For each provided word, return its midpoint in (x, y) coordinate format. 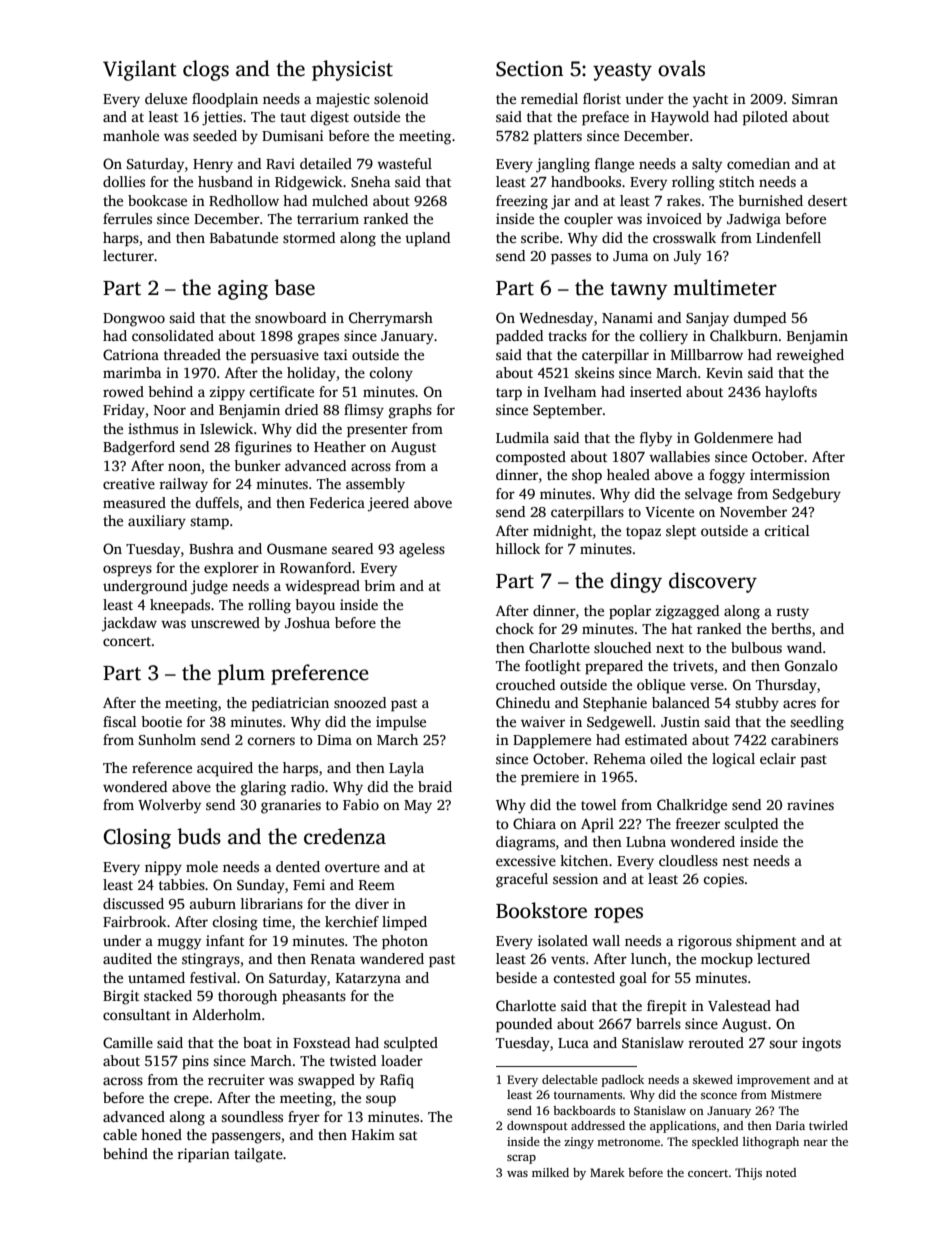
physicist (352, 70)
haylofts (791, 393)
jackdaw (129, 624)
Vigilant (140, 70)
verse (707, 686)
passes (571, 259)
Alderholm (226, 1014)
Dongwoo (134, 320)
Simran (815, 98)
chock (515, 628)
